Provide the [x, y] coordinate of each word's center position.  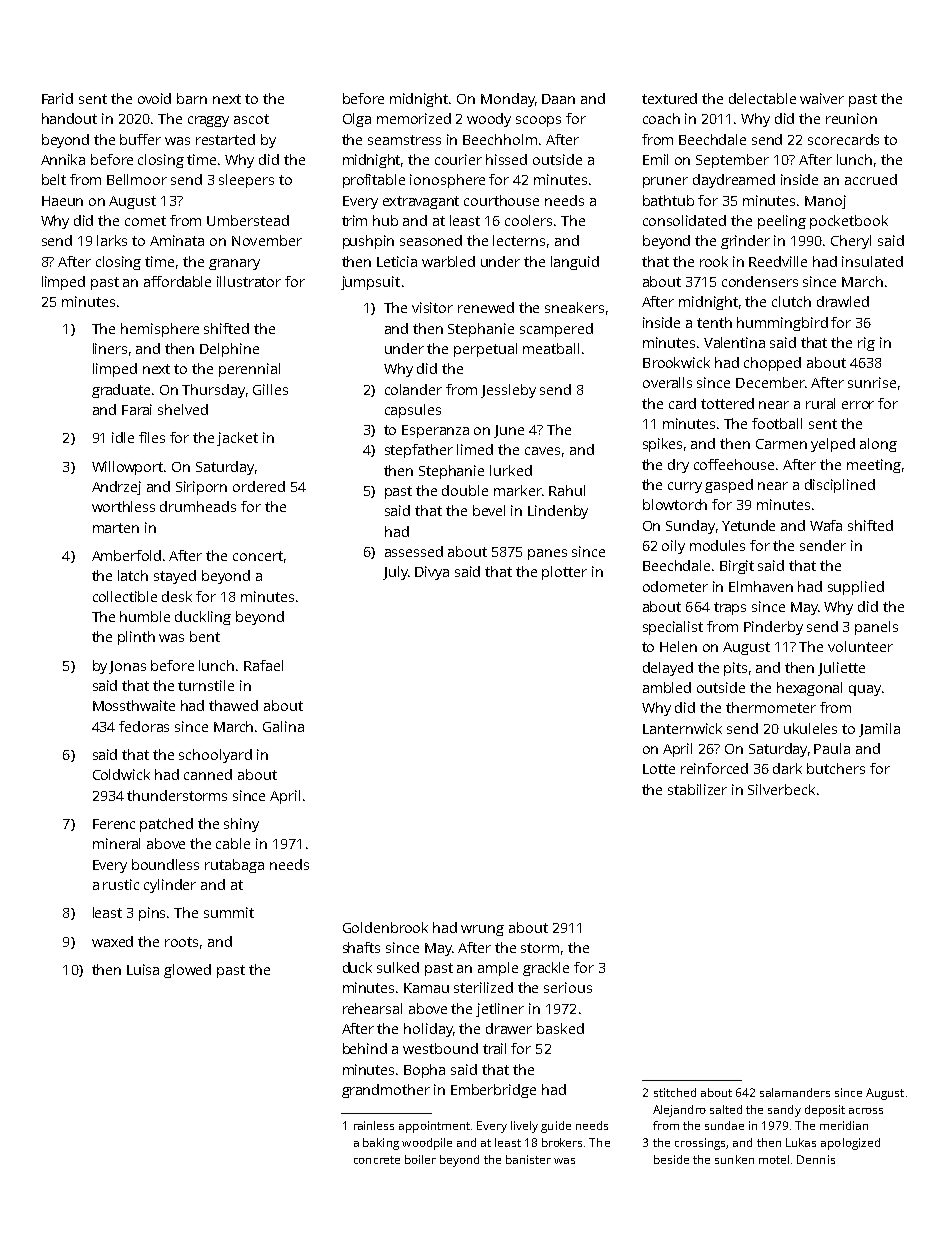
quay [865, 690]
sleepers [246, 181]
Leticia [397, 261]
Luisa [143, 969]
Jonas [127, 667]
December [770, 382]
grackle [546, 969]
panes [547, 554]
